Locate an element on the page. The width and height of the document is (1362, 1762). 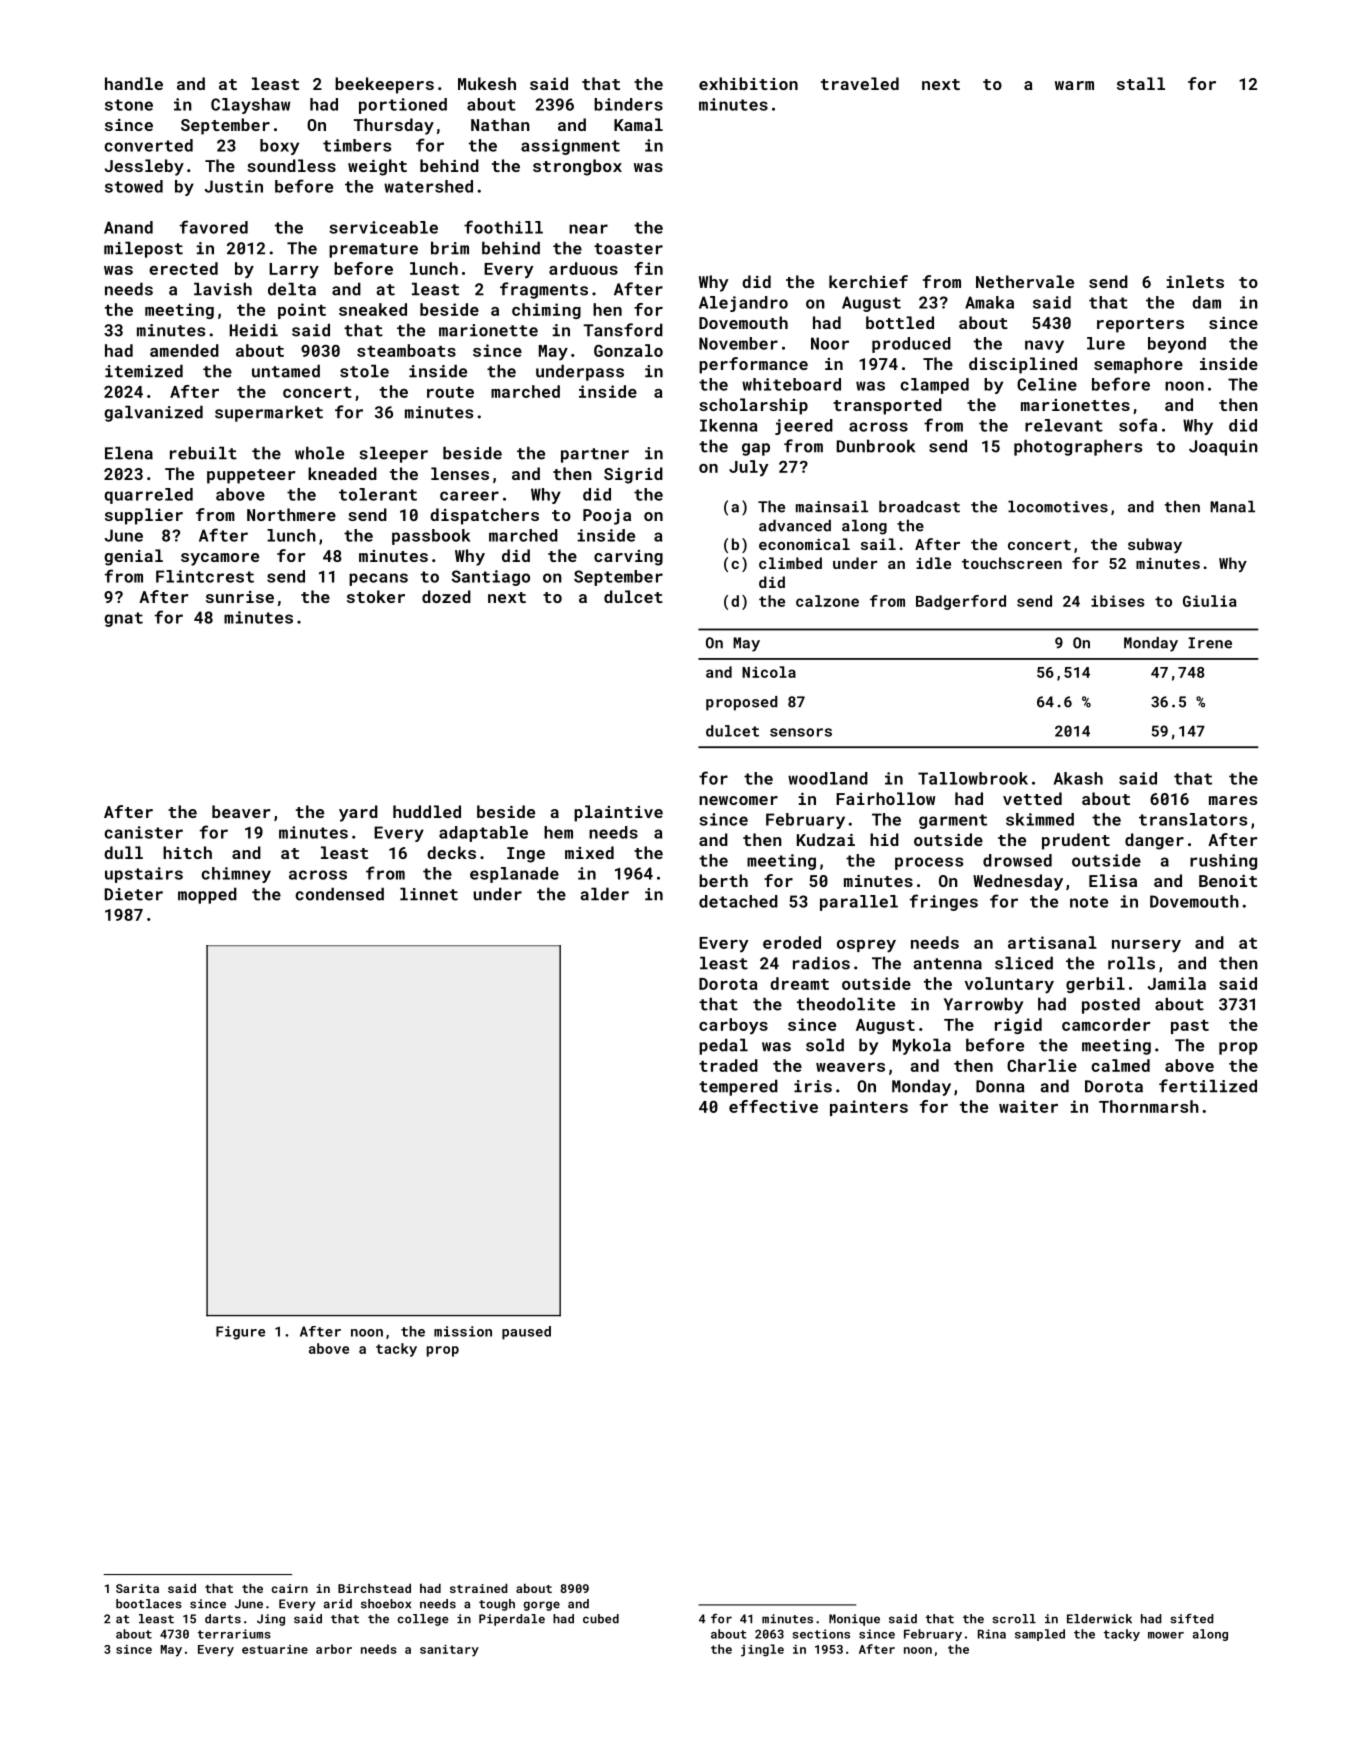
cubed is located at coordinates (601, 1619).
